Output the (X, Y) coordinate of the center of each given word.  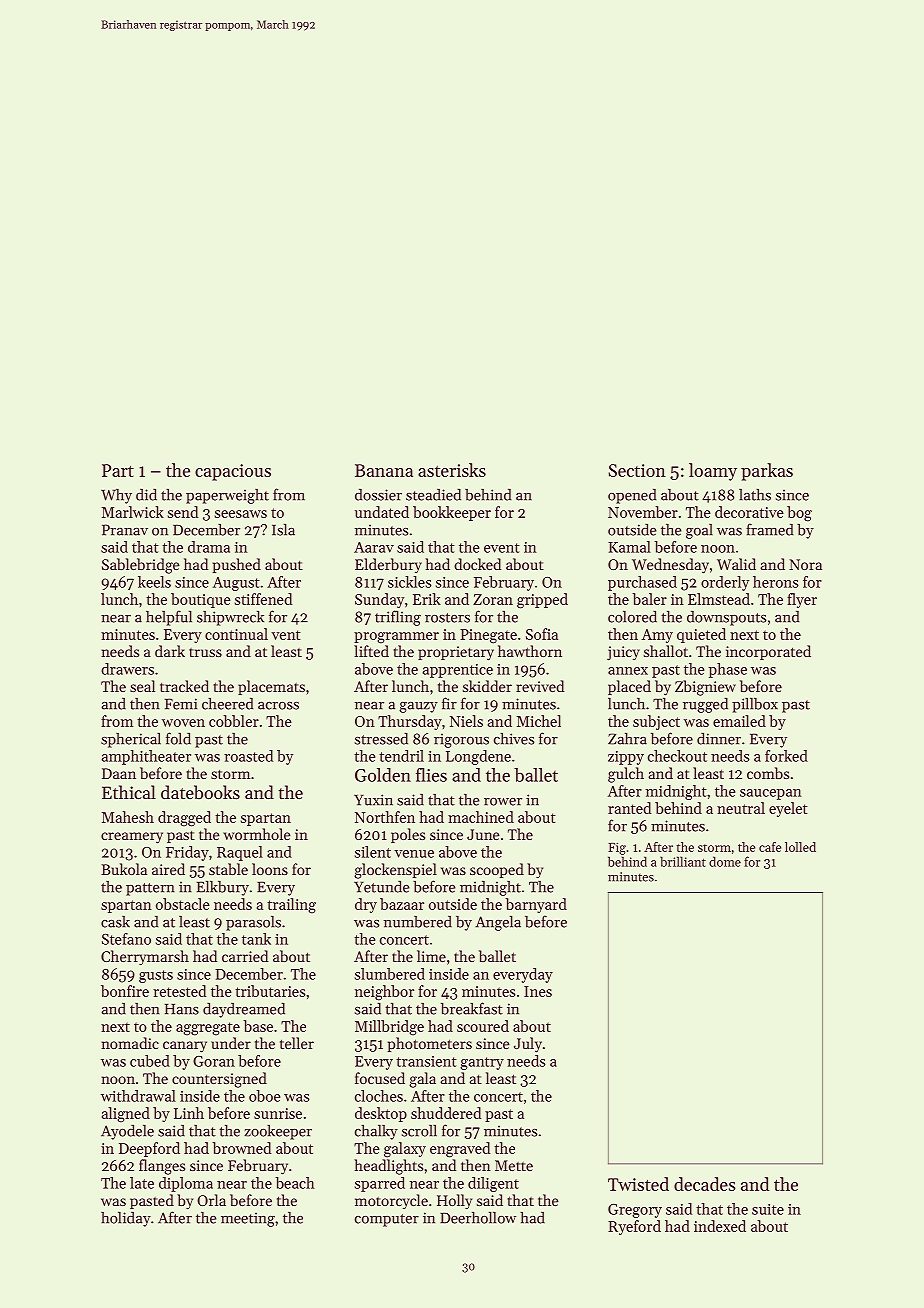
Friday (187, 853)
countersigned (219, 1080)
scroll (419, 1131)
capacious (233, 472)
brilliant (683, 861)
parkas (767, 472)
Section (637, 470)
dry (366, 905)
